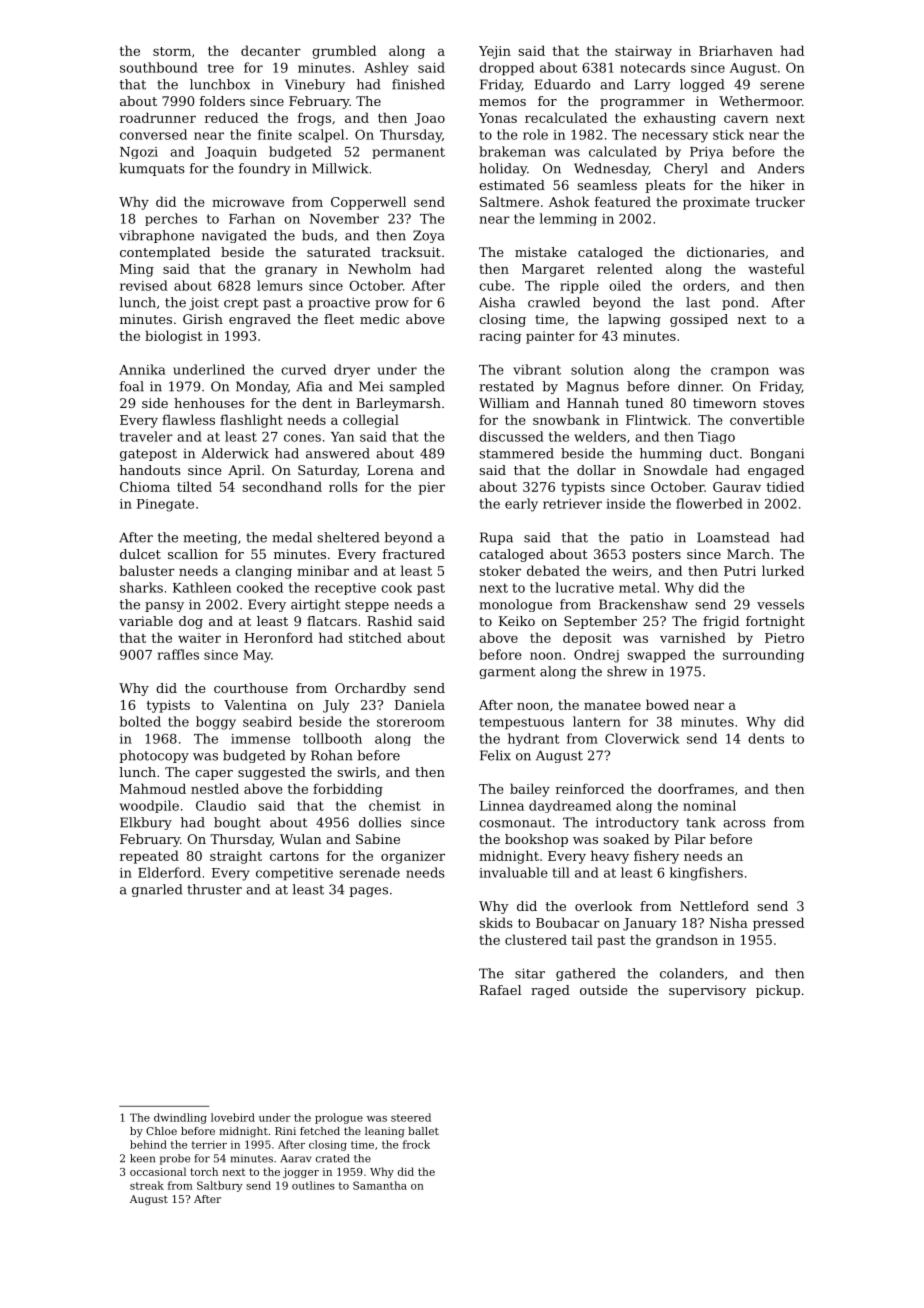 The image size is (924, 1308). I want to click on lurked, so click(783, 570).
